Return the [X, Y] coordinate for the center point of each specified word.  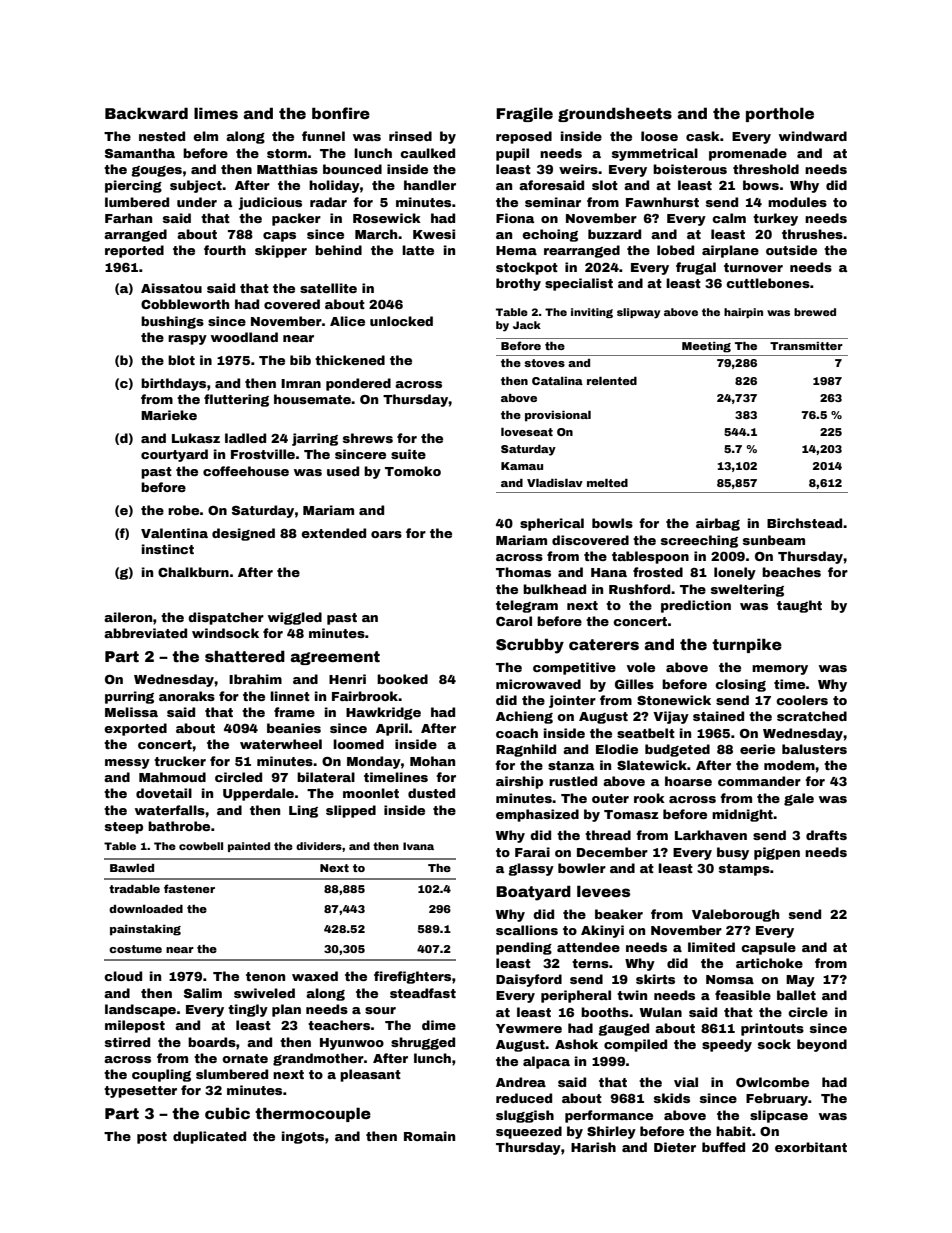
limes [216, 113]
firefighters [412, 977]
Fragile [524, 114]
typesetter [140, 1092]
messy [127, 764]
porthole [780, 114]
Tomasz [631, 814]
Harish [593, 1147]
